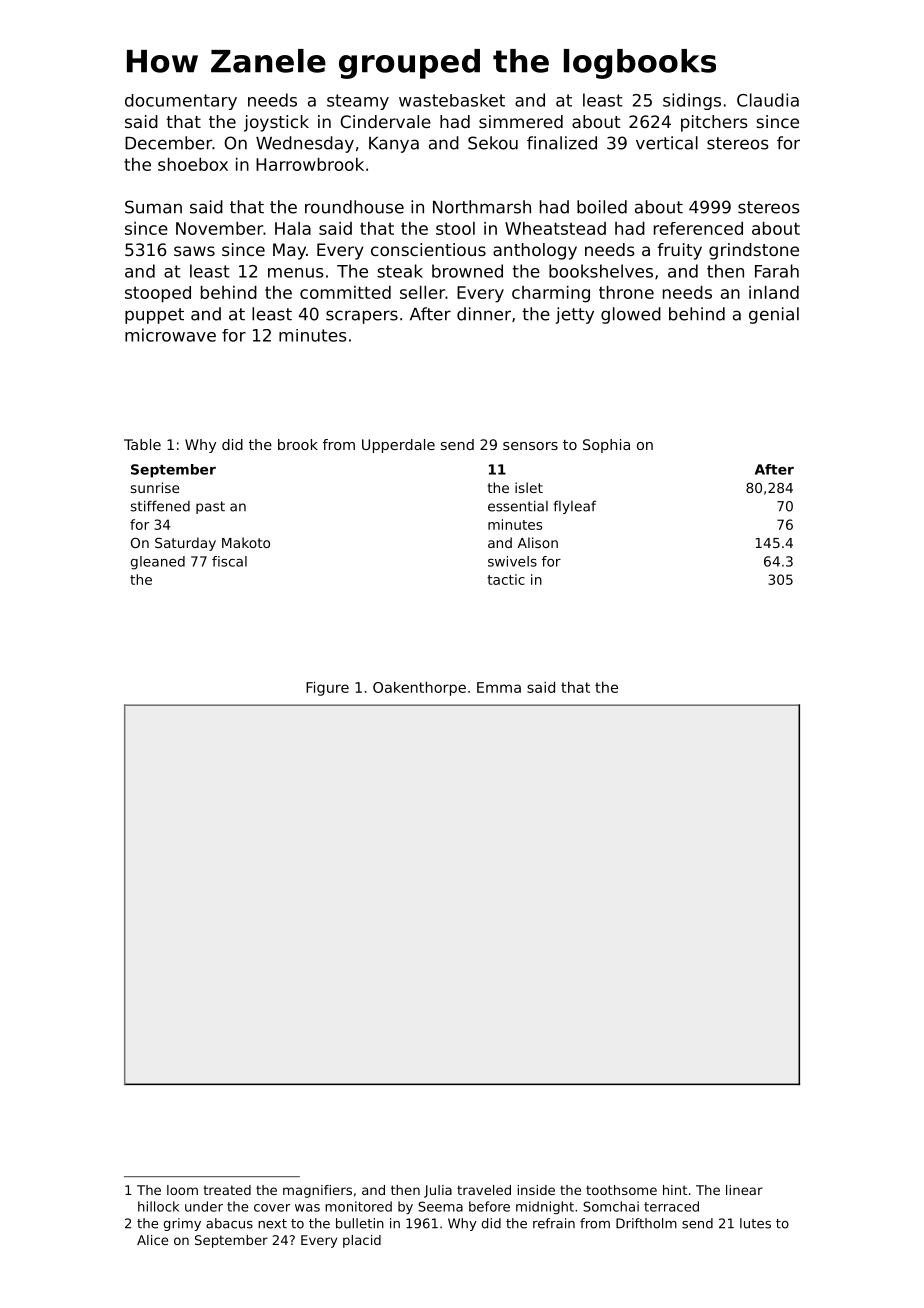 Image resolution: width=924 pixels, height=1308 pixels. What do you see at coordinates (452, 100) in the document?
I see `wastebasket` at bounding box center [452, 100].
